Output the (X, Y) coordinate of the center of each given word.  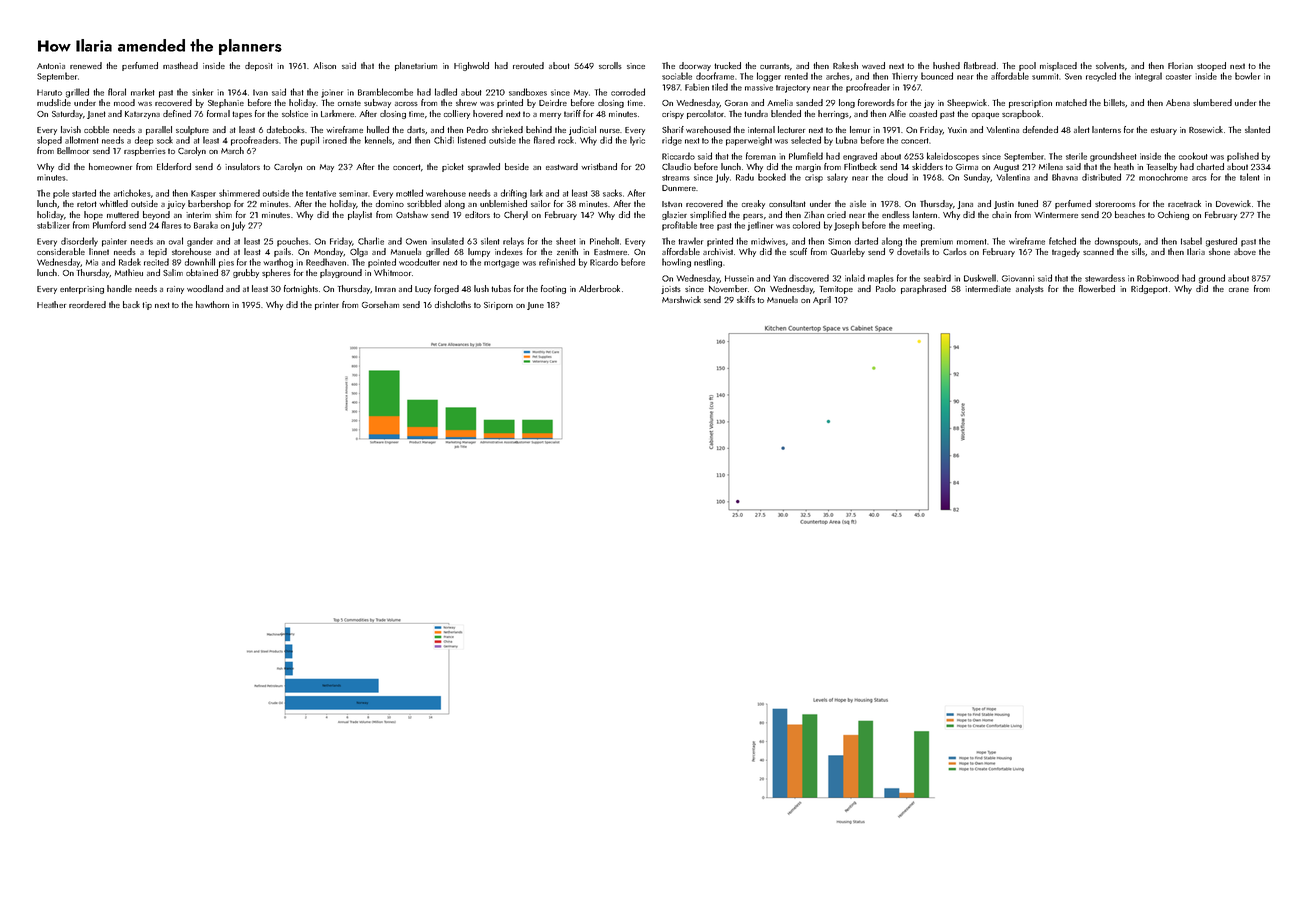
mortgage (501, 264)
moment (972, 242)
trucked (727, 65)
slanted (1257, 129)
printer (327, 306)
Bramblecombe (385, 92)
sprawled (484, 167)
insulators (242, 166)
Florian (1180, 65)
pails (282, 252)
